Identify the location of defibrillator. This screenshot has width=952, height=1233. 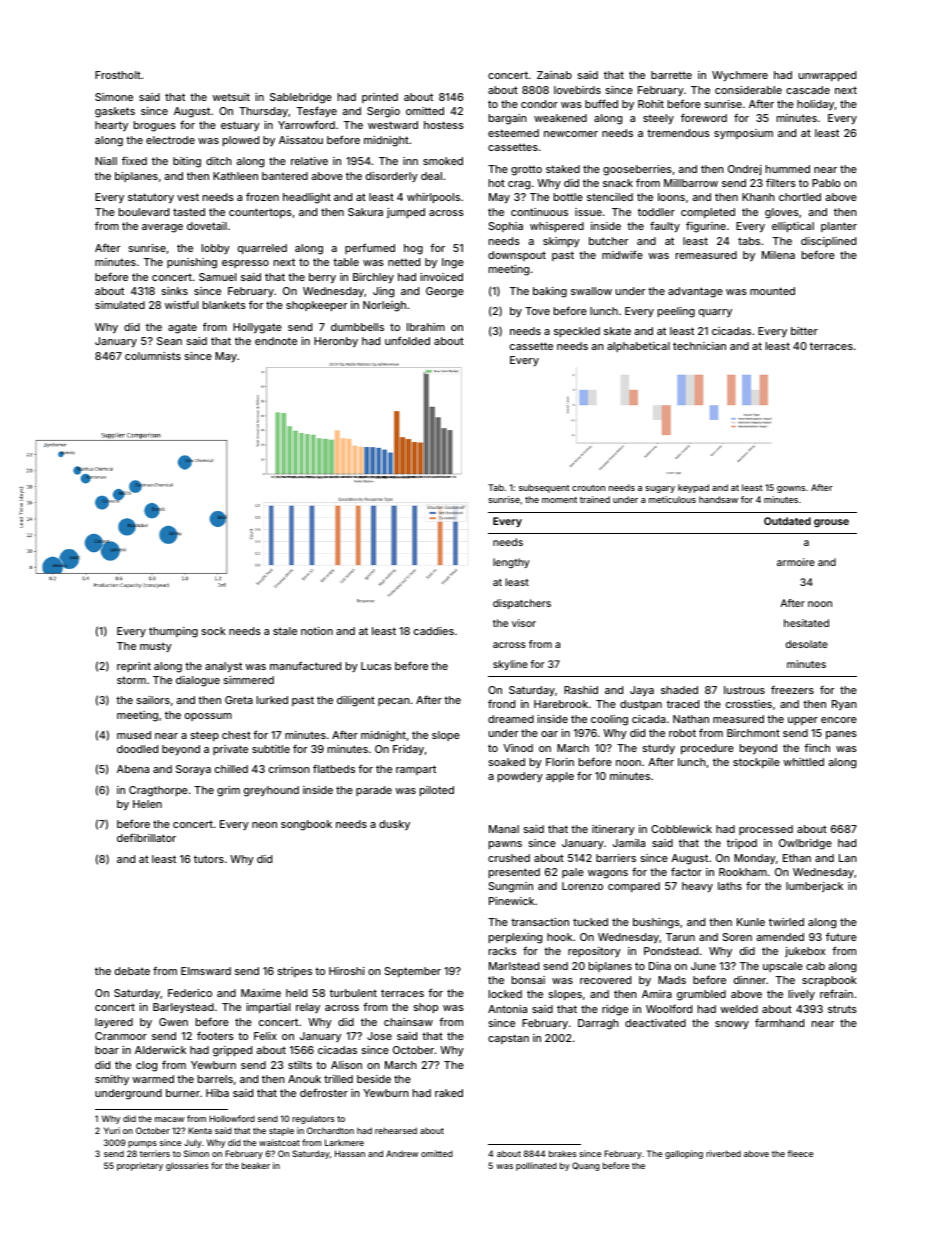
(146, 837).
